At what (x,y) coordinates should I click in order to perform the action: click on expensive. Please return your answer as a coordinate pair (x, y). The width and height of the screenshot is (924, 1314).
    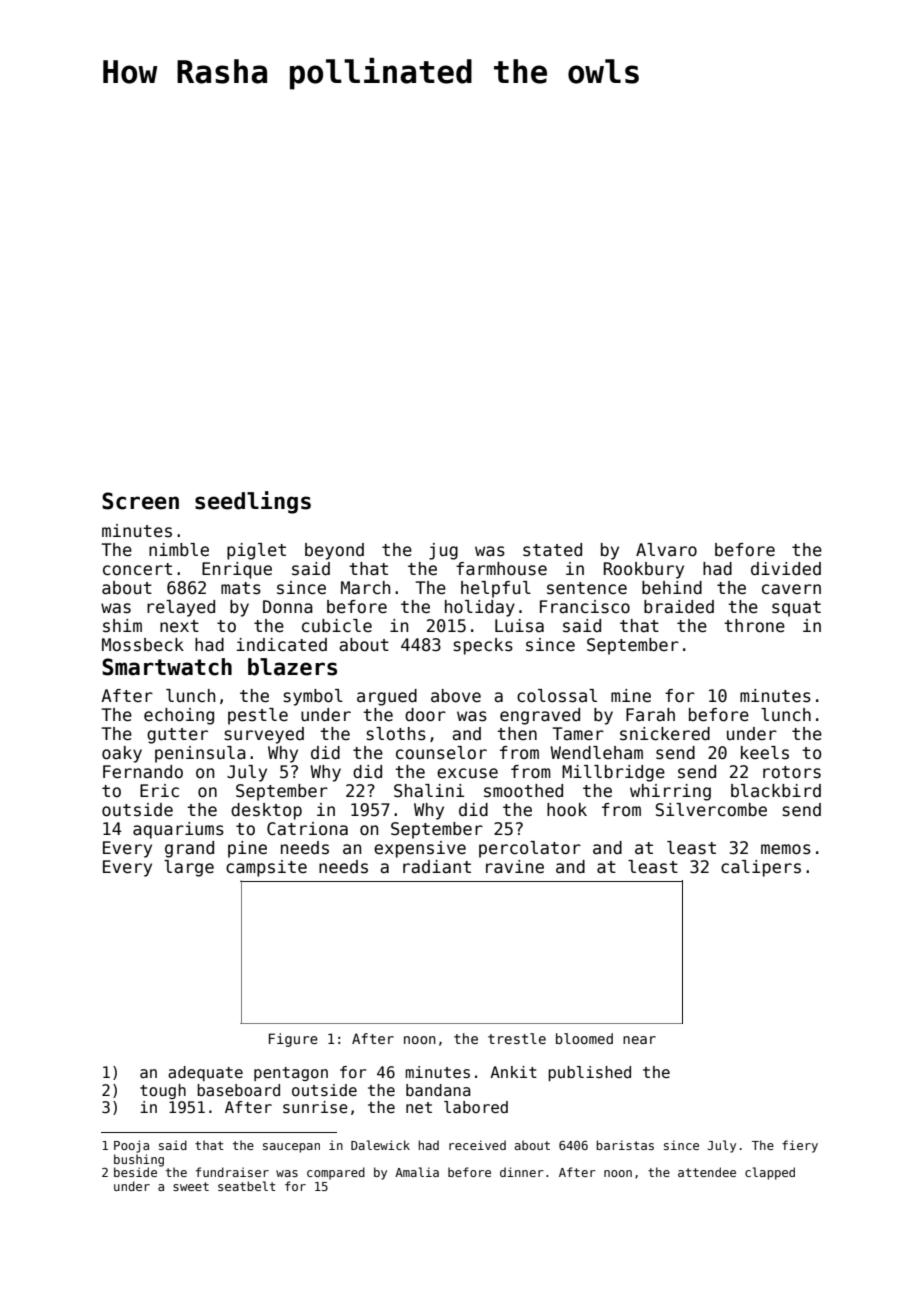
    Looking at the image, I should click on (420, 849).
